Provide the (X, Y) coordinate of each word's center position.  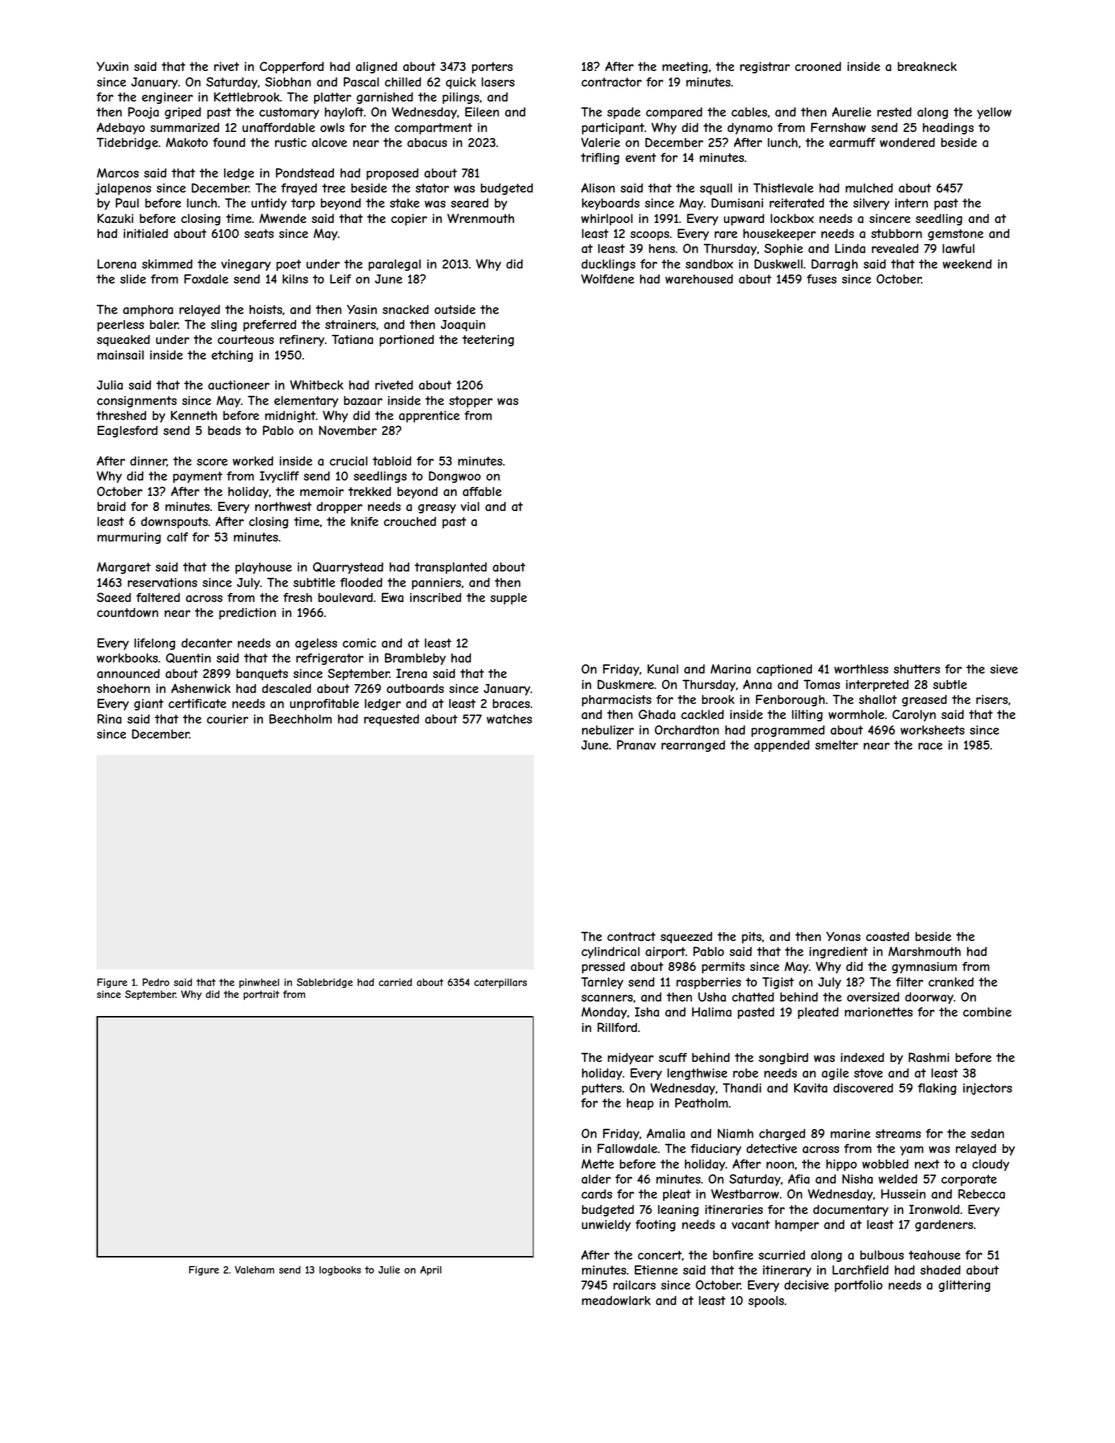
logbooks (340, 1271)
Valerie (600, 142)
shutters (917, 669)
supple (508, 599)
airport (665, 953)
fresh (297, 597)
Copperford (292, 68)
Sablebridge (325, 983)
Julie (389, 1270)
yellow (994, 113)
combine (987, 1012)
